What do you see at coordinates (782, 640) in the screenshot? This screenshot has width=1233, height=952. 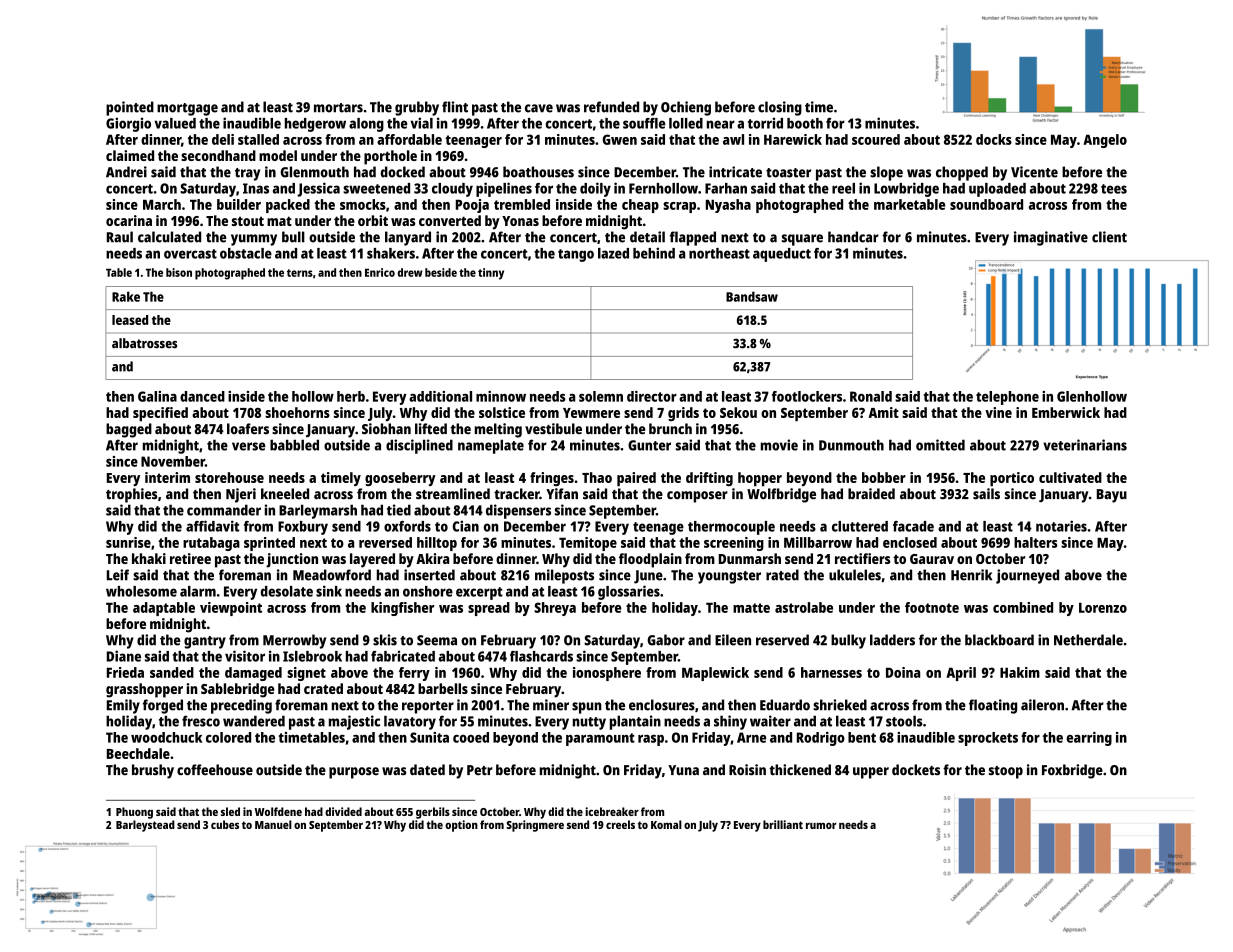 I see `reserved` at bounding box center [782, 640].
